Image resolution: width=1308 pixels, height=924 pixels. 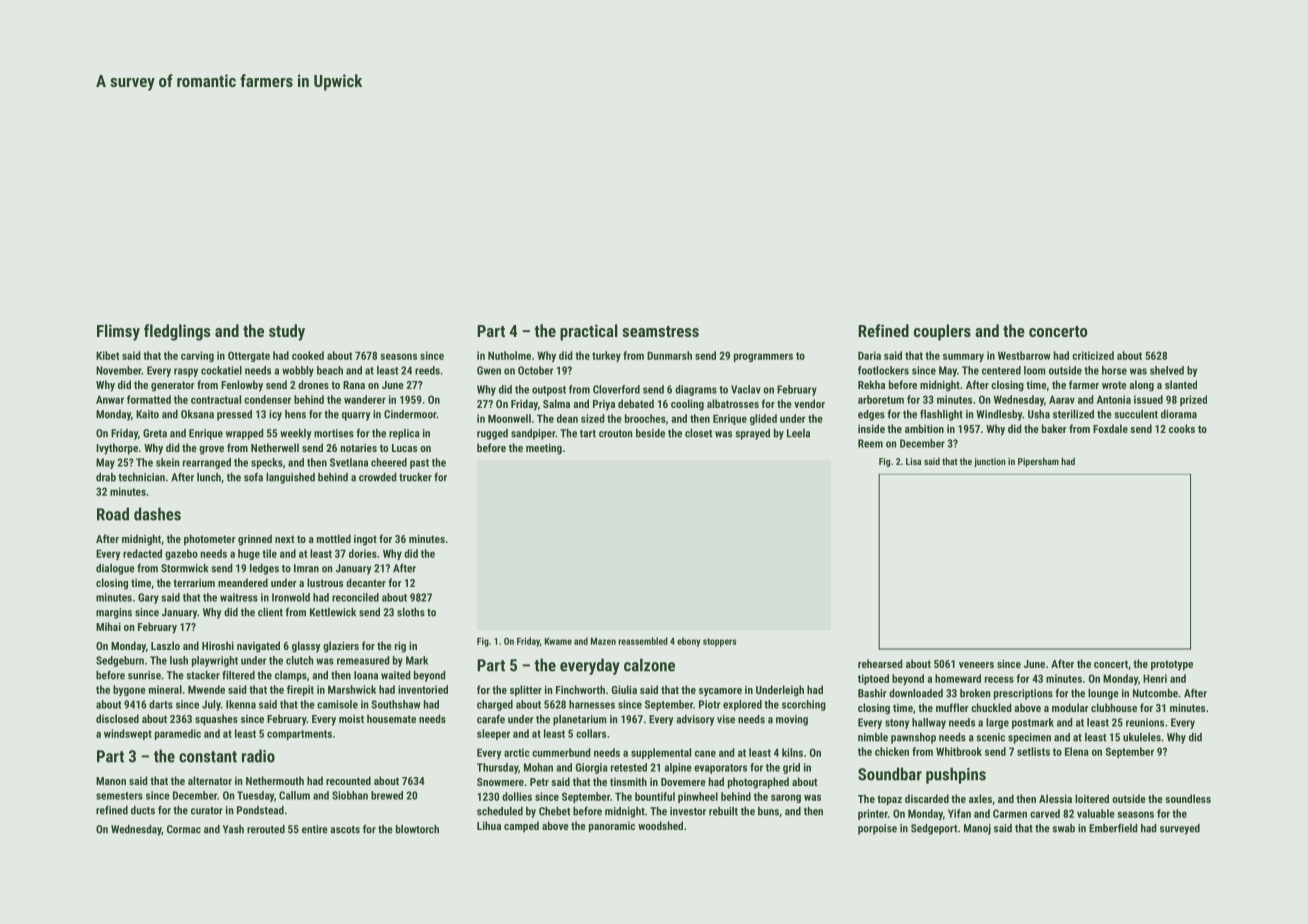 What do you see at coordinates (203, 675) in the image?
I see `stacker` at bounding box center [203, 675].
